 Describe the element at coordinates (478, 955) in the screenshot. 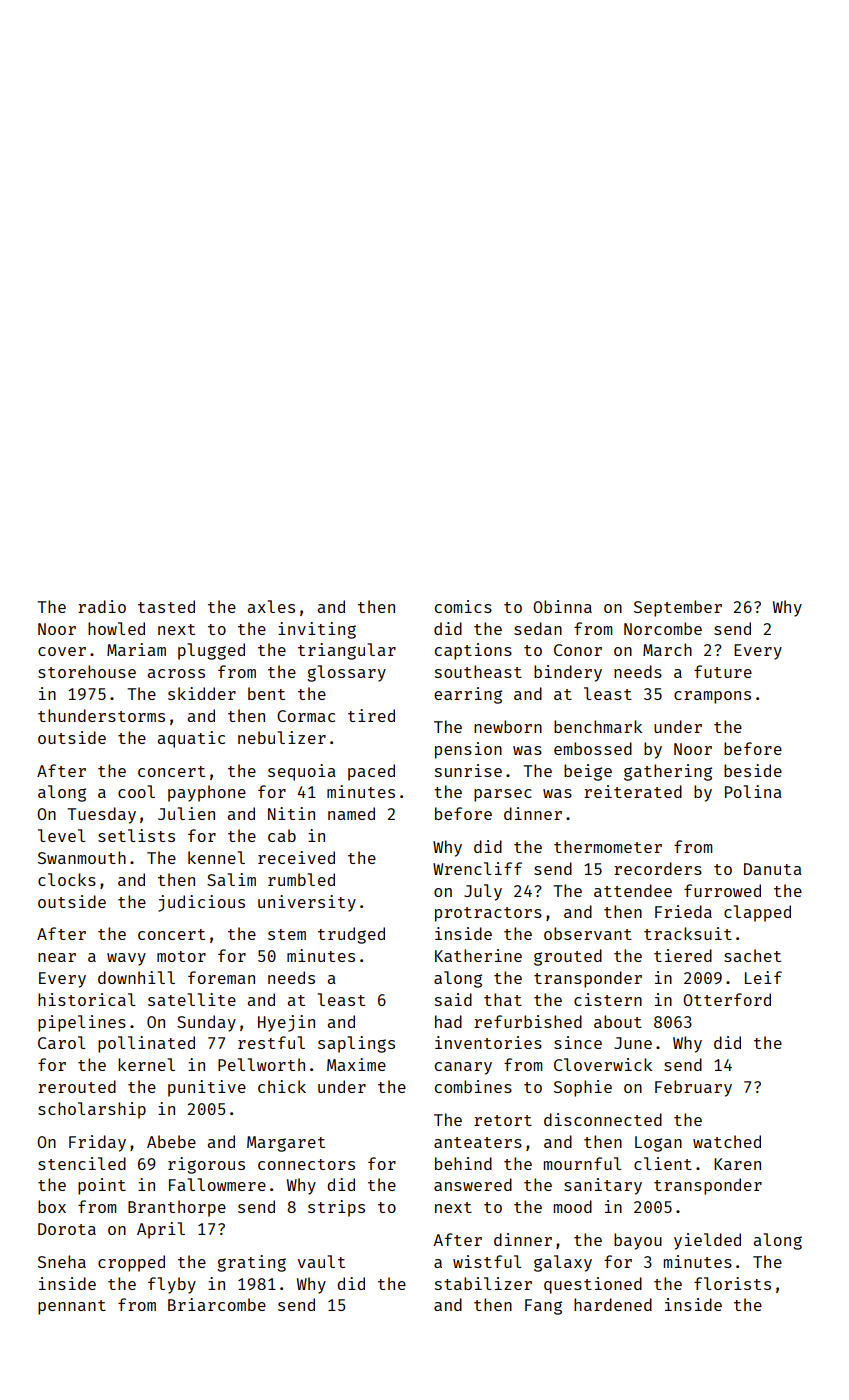

I see `Katherine` at that location.
